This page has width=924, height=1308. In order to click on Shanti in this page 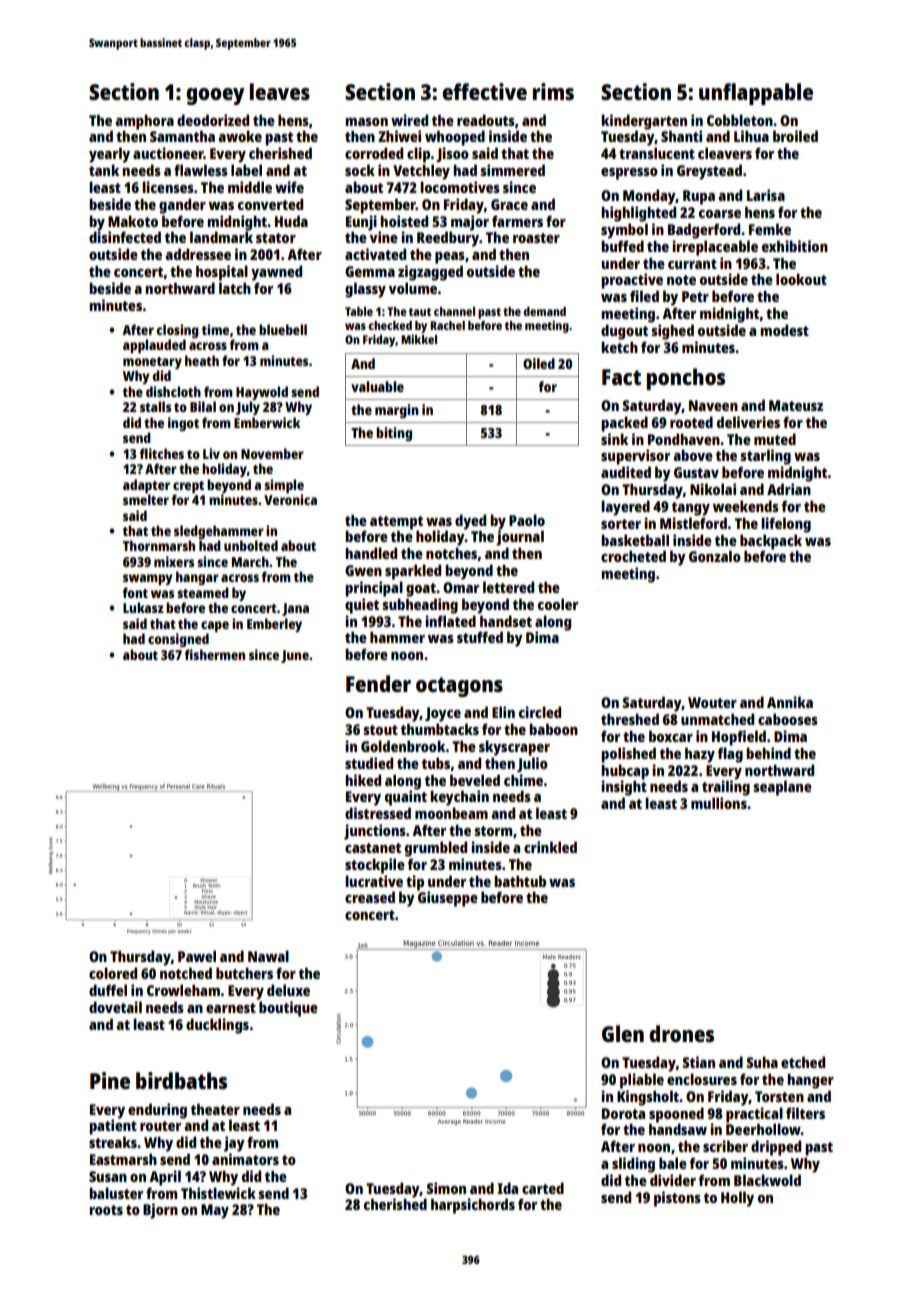, I will do `click(681, 136)`.
